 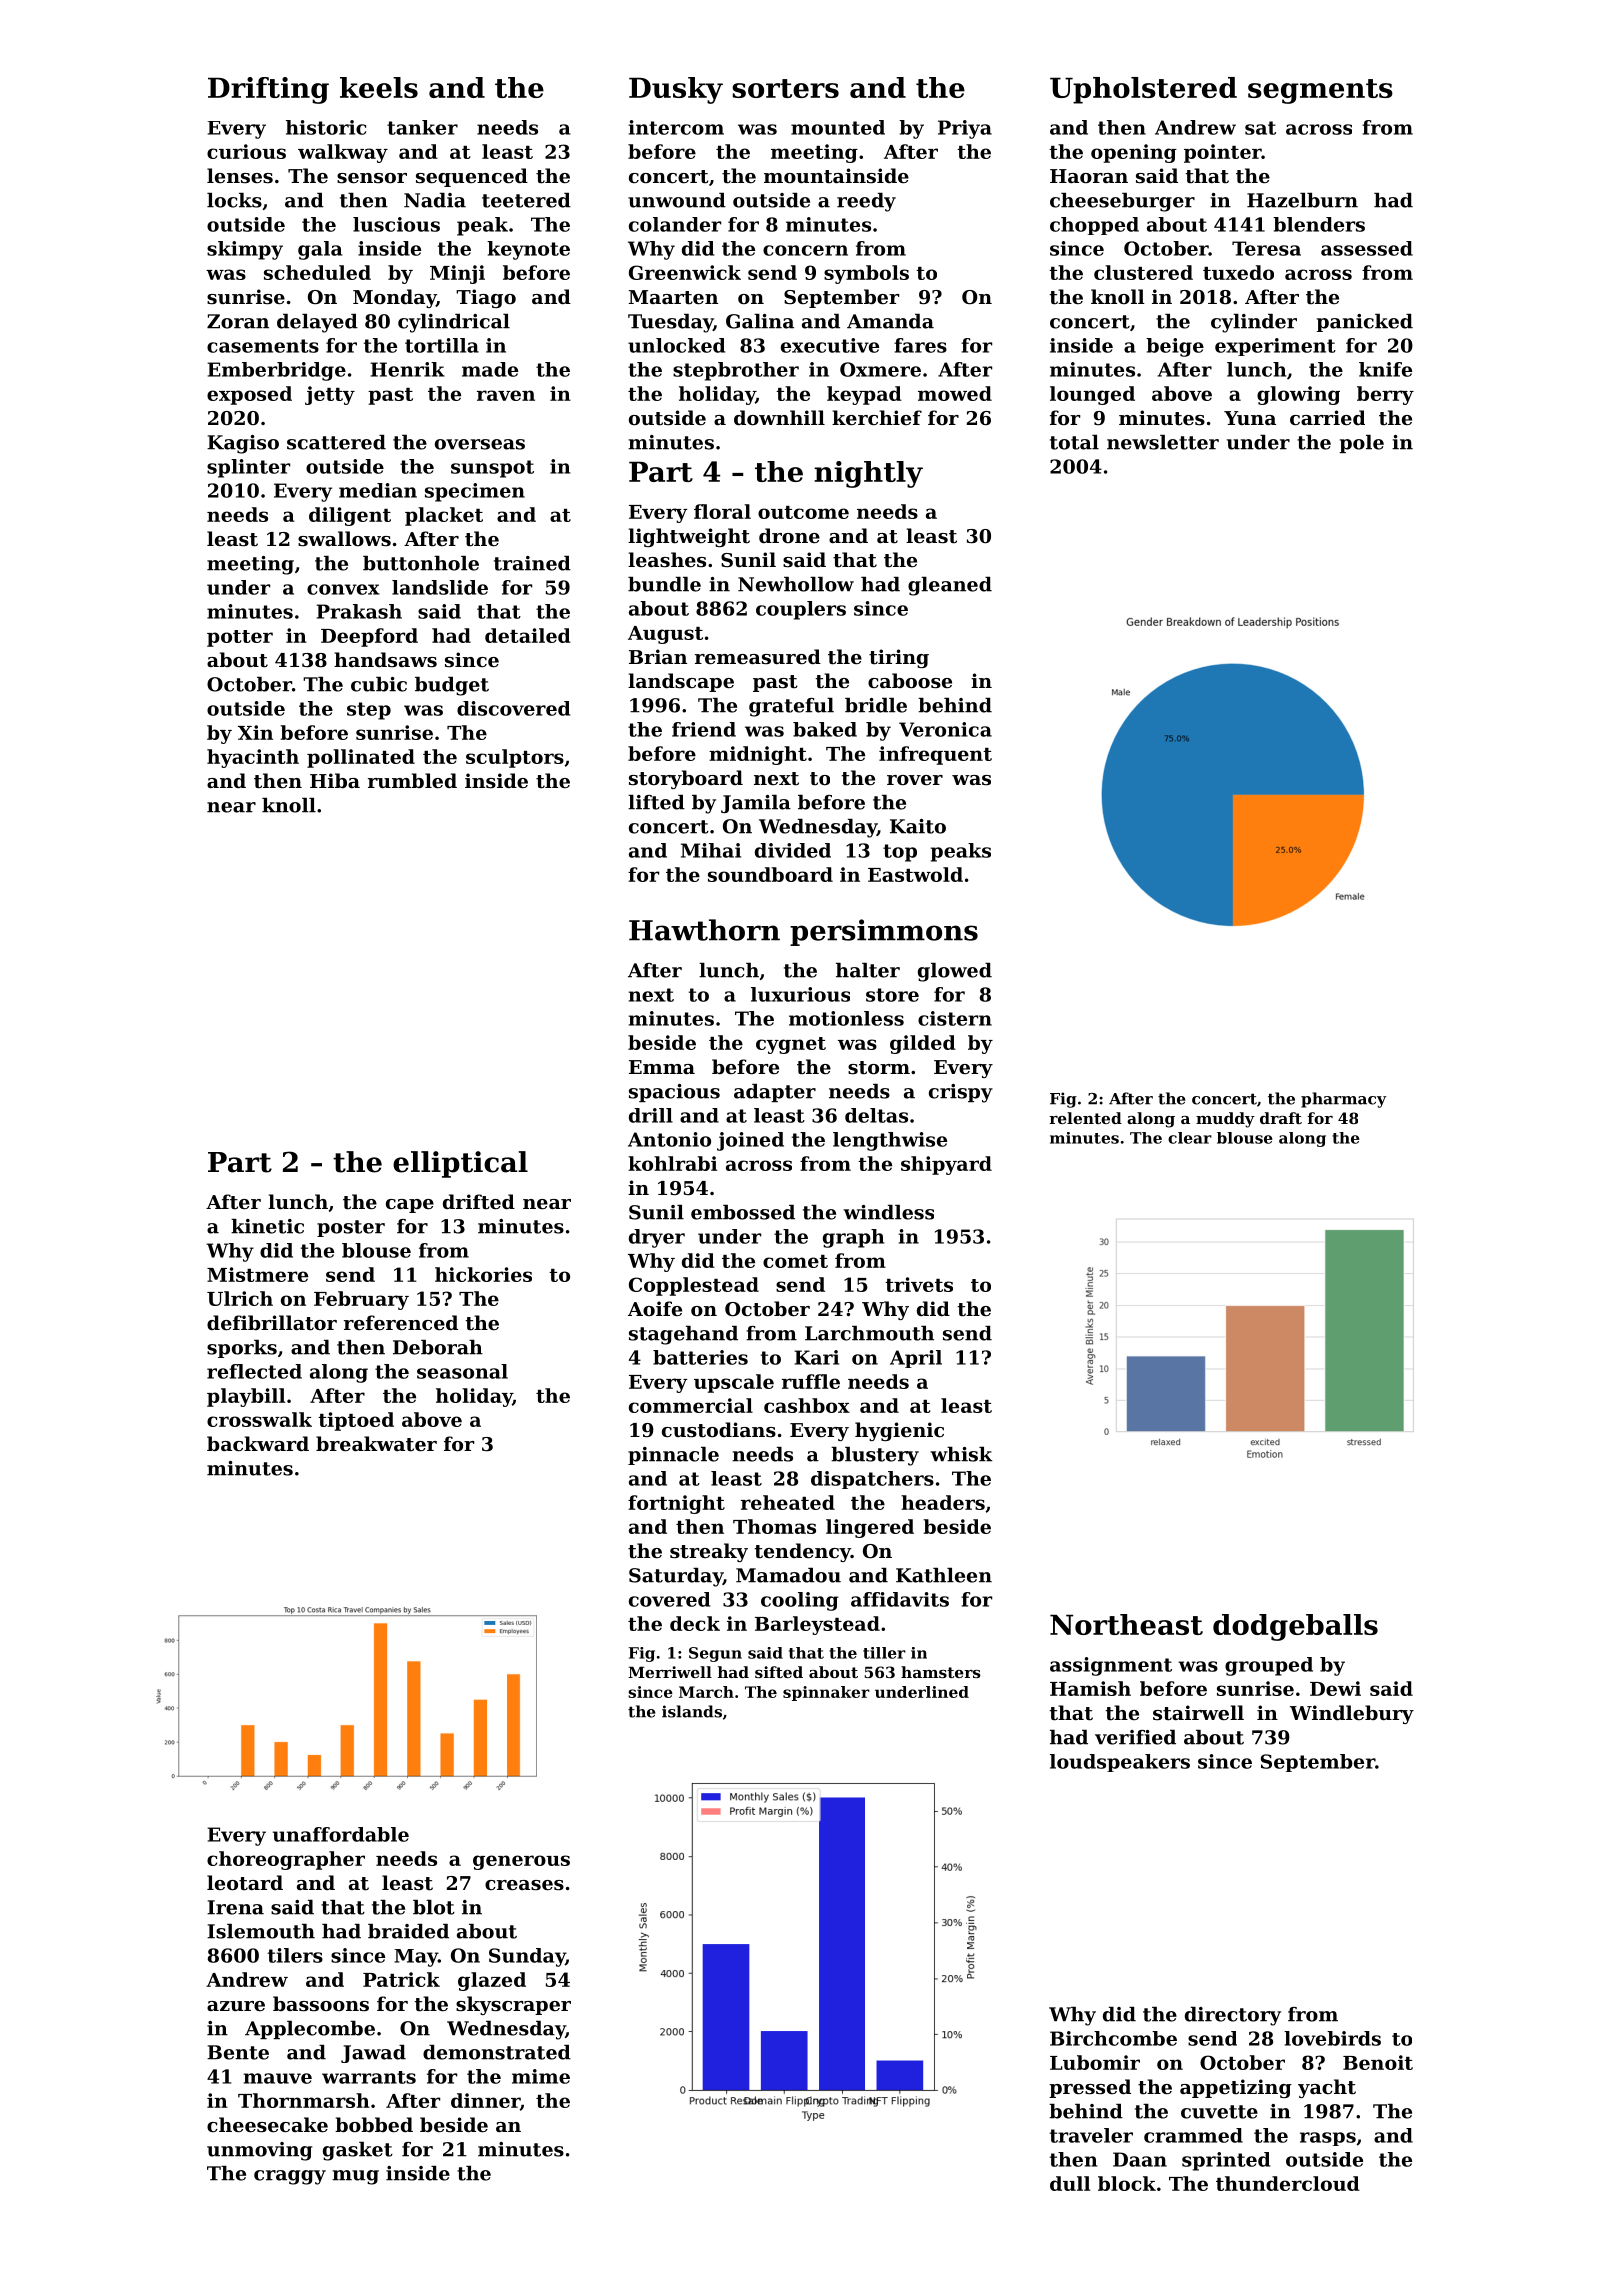 I want to click on segments, so click(x=1320, y=91).
